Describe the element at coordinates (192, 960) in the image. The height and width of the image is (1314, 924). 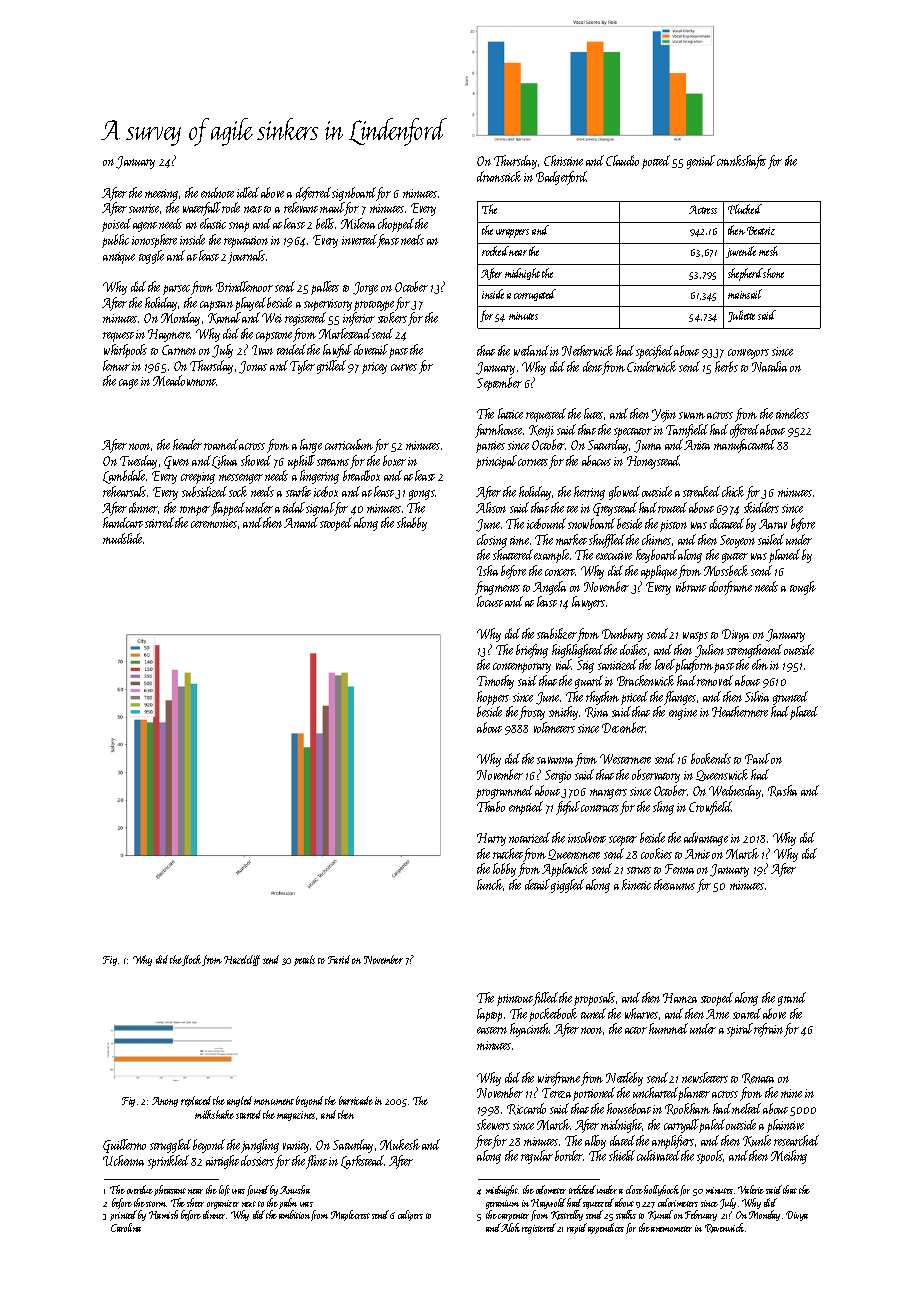
I see `flock` at that location.
